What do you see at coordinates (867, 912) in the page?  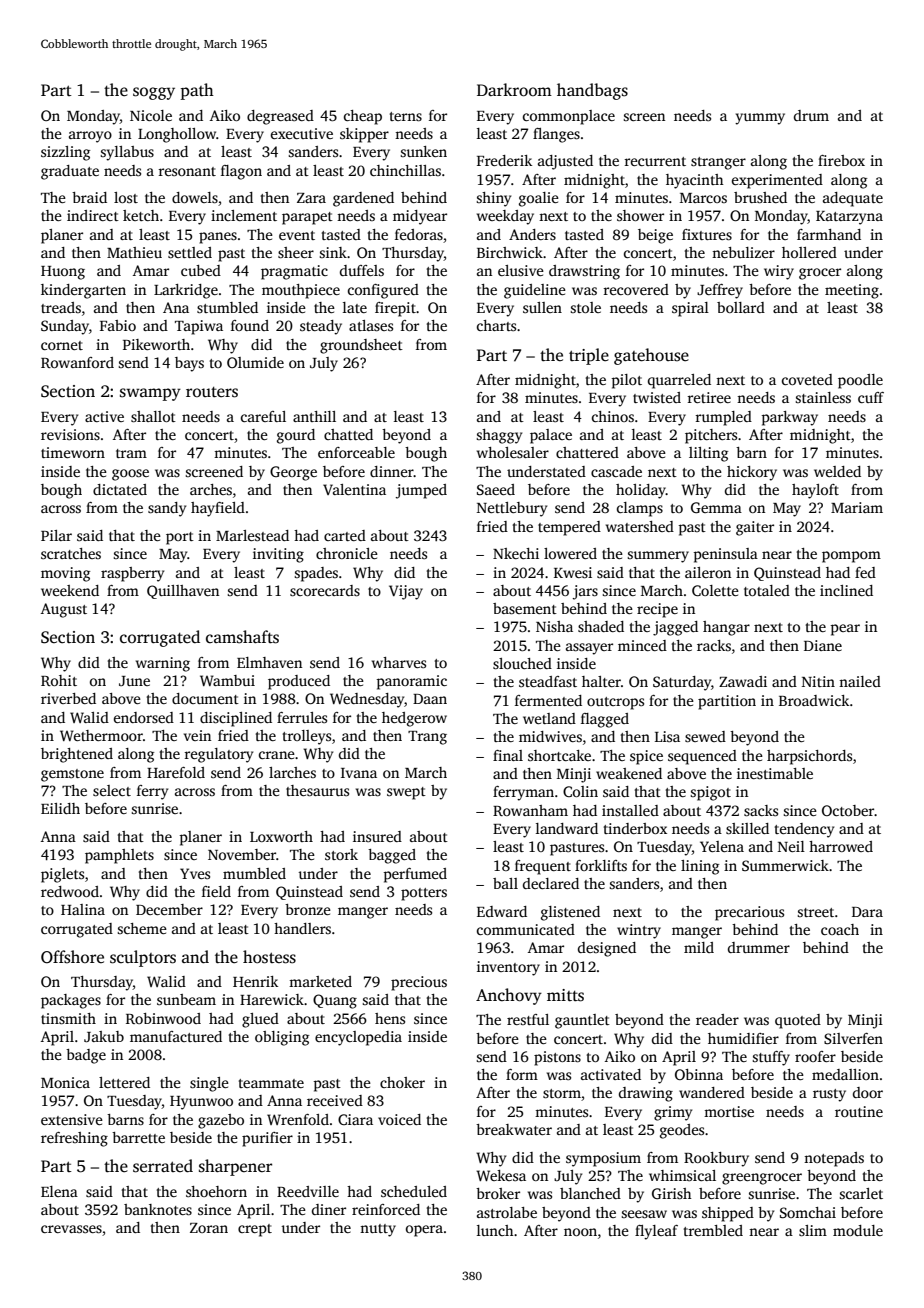 I see `Dara` at bounding box center [867, 912].
